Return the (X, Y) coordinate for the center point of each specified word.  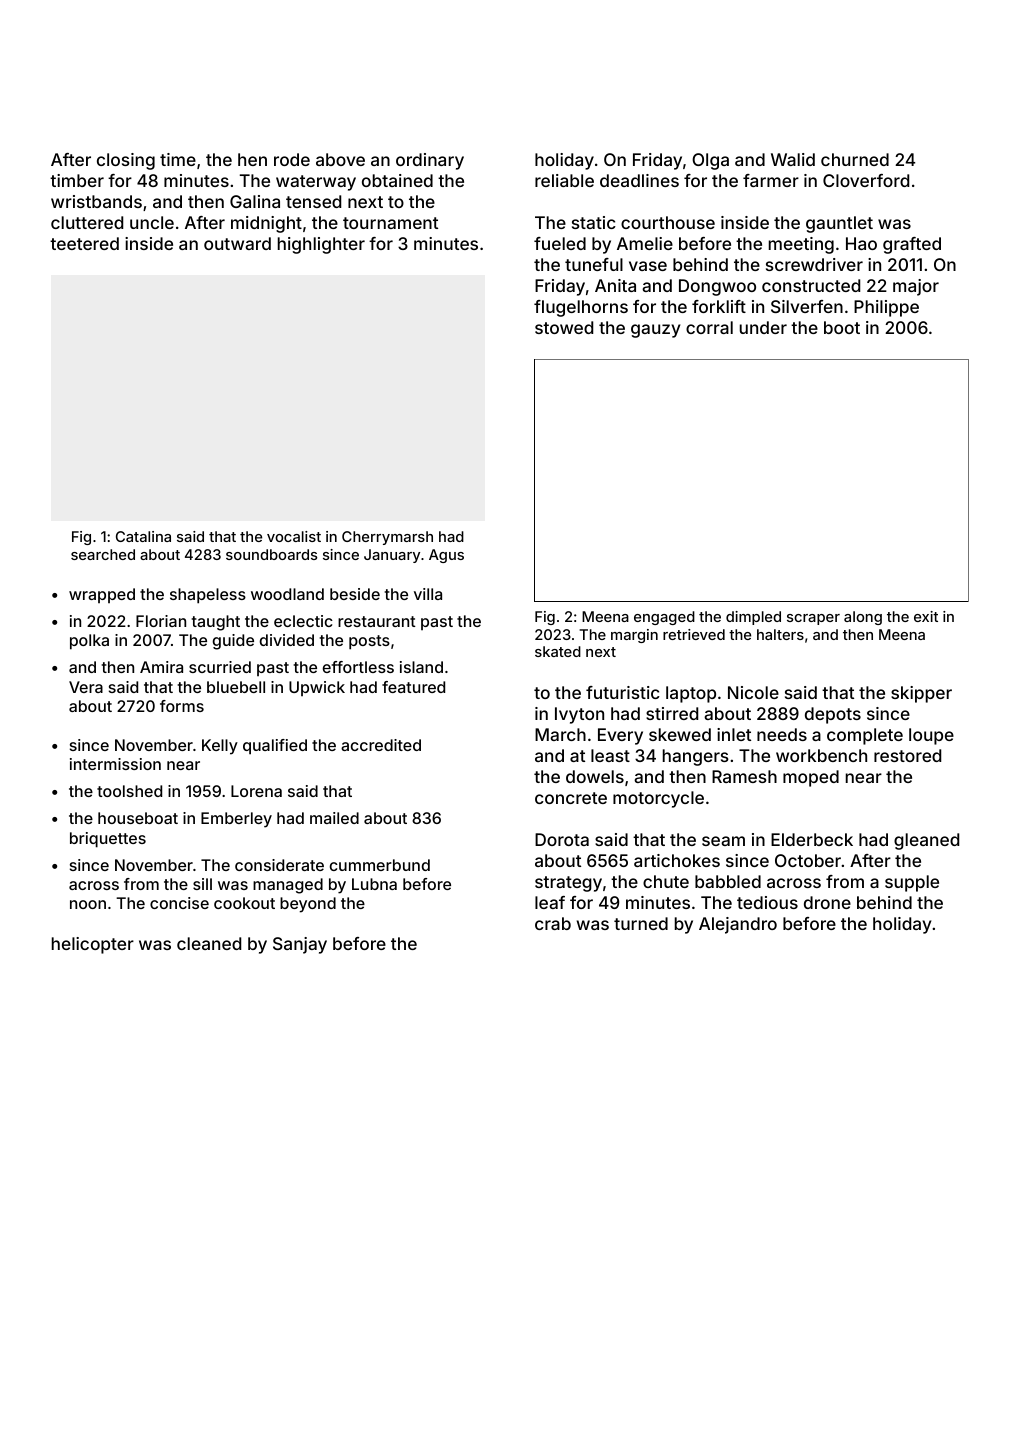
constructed (811, 285)
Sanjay (300, 945)
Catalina (143, 536)
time (178, 159)
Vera (86, 687)
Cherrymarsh (387, 538)
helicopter (93, 945)
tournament (390, 223)
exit (926, 616)
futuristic (623, 692)
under (763, 327)
